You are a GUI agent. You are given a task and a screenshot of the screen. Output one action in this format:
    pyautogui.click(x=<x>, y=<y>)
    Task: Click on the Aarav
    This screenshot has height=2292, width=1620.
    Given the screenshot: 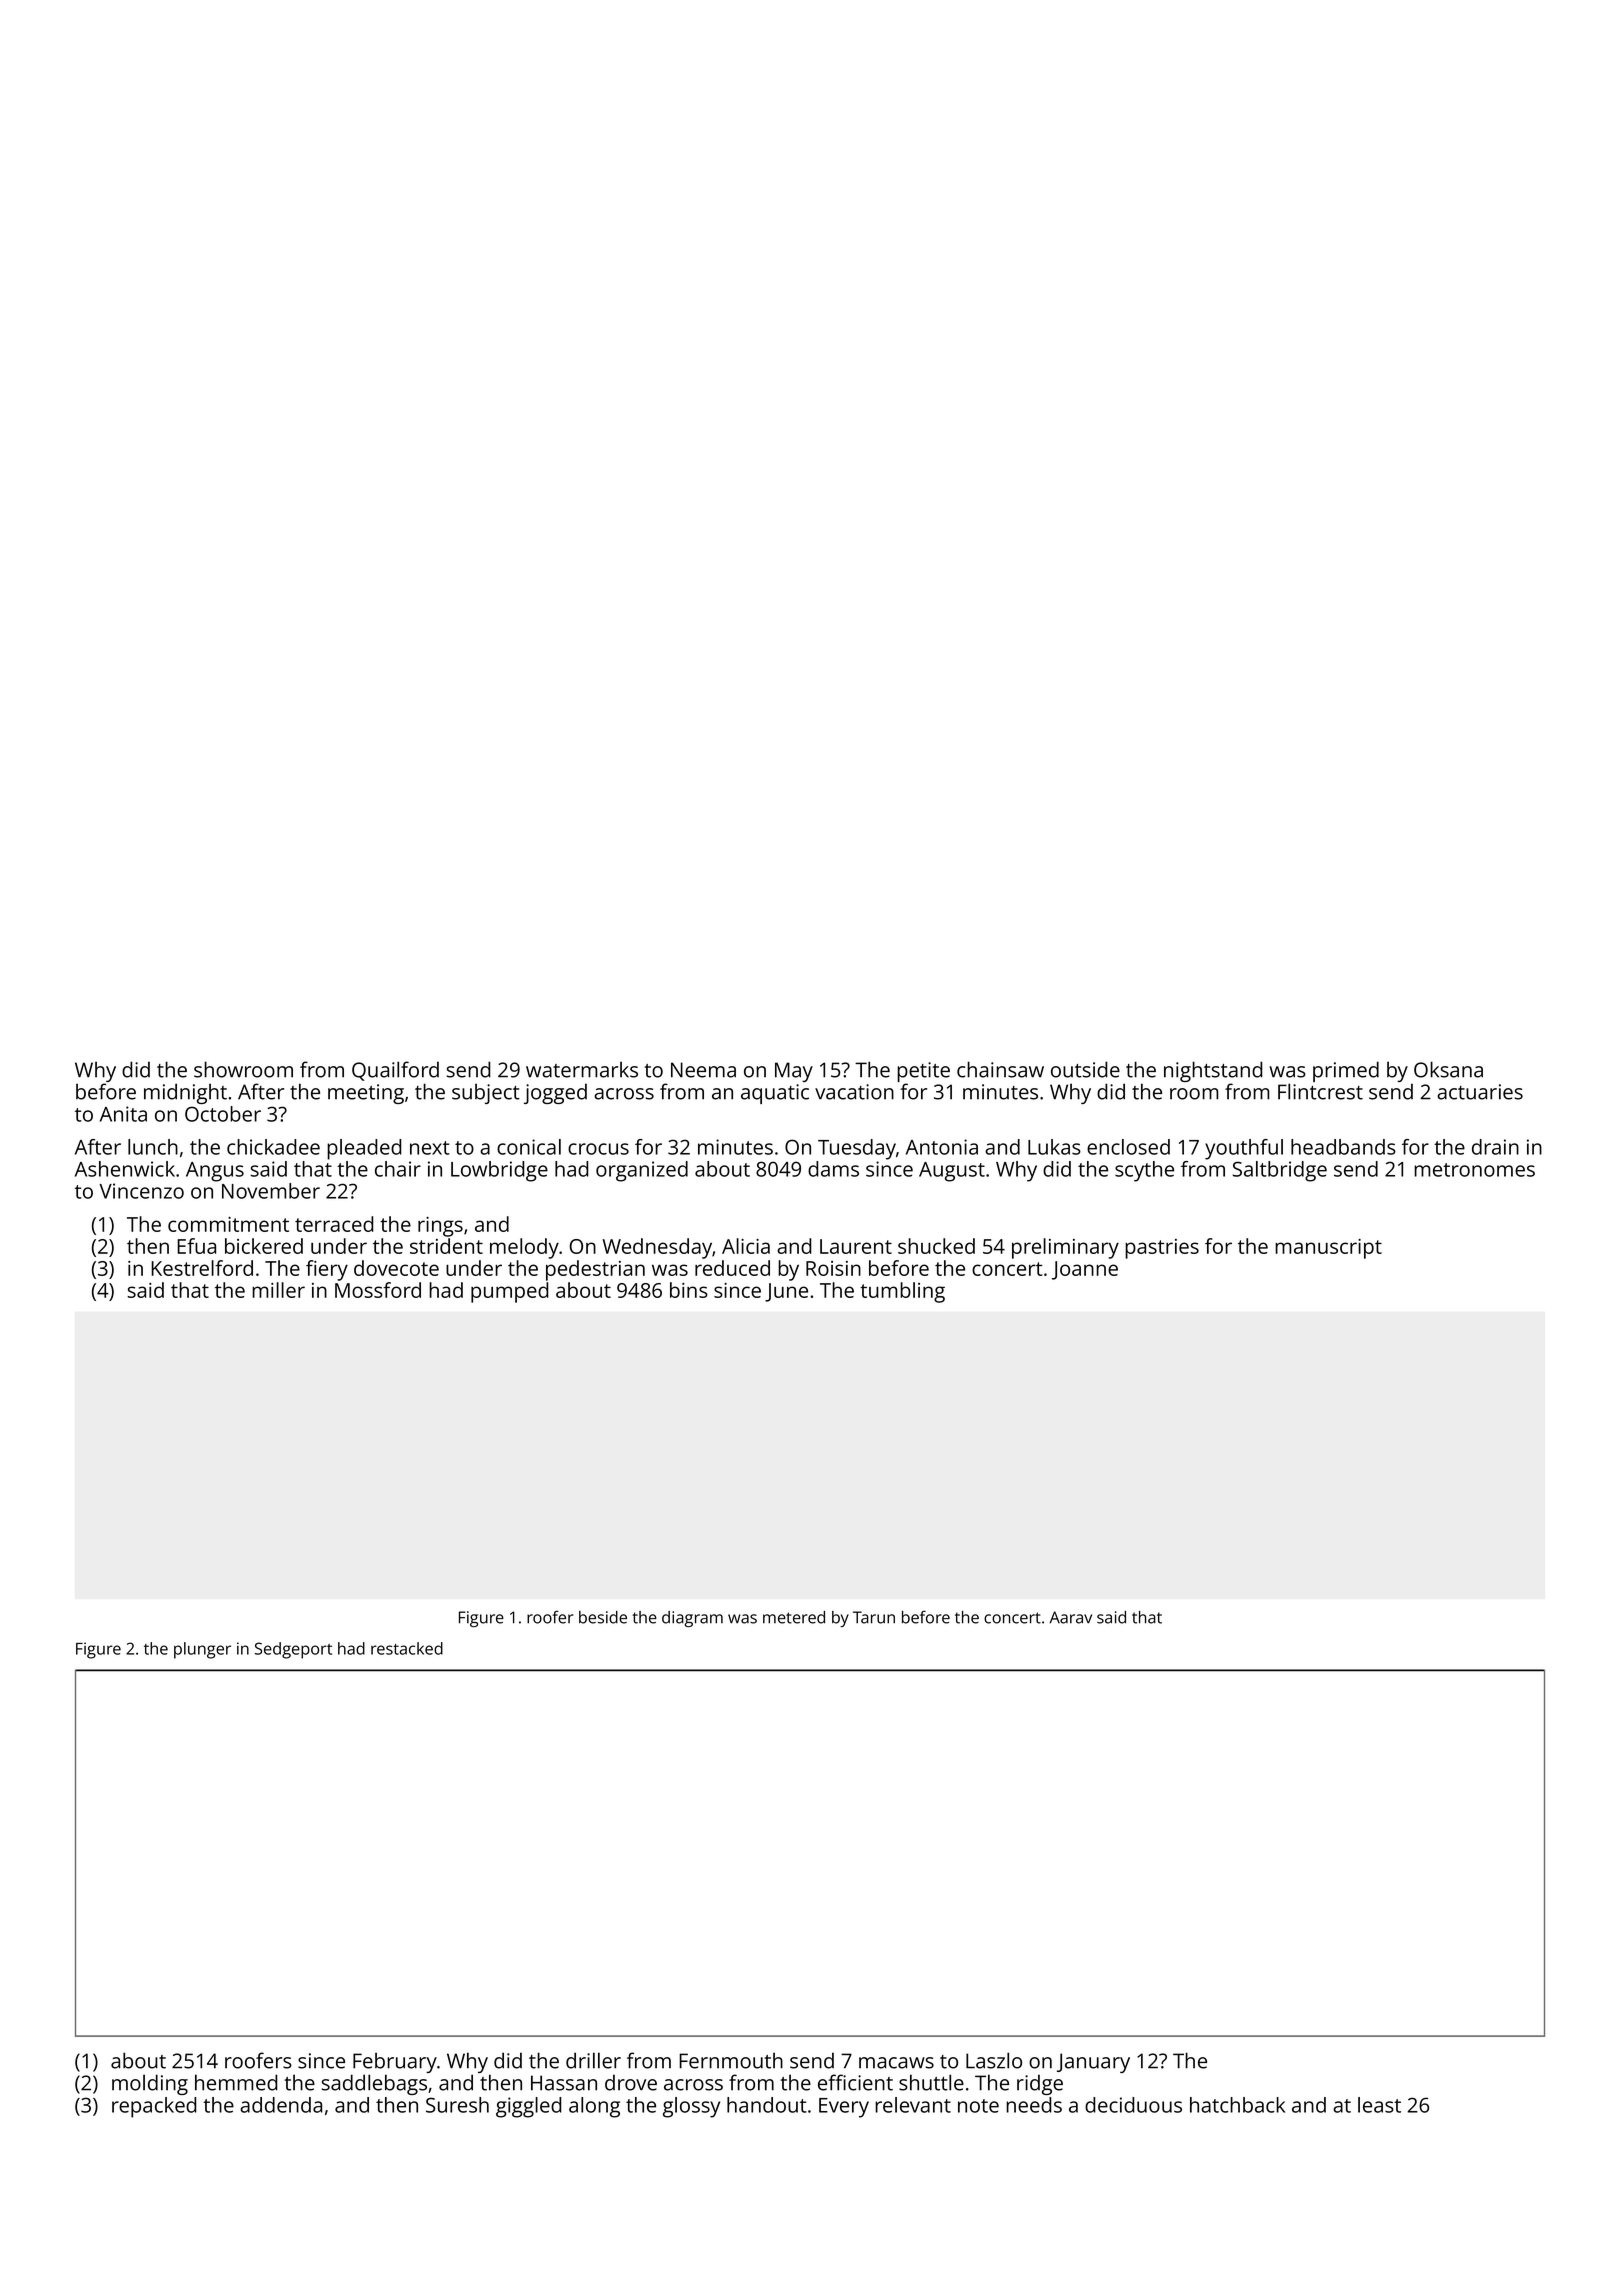 What is the action you would take?
    pyautogui.click(x=1070, y=1617)
